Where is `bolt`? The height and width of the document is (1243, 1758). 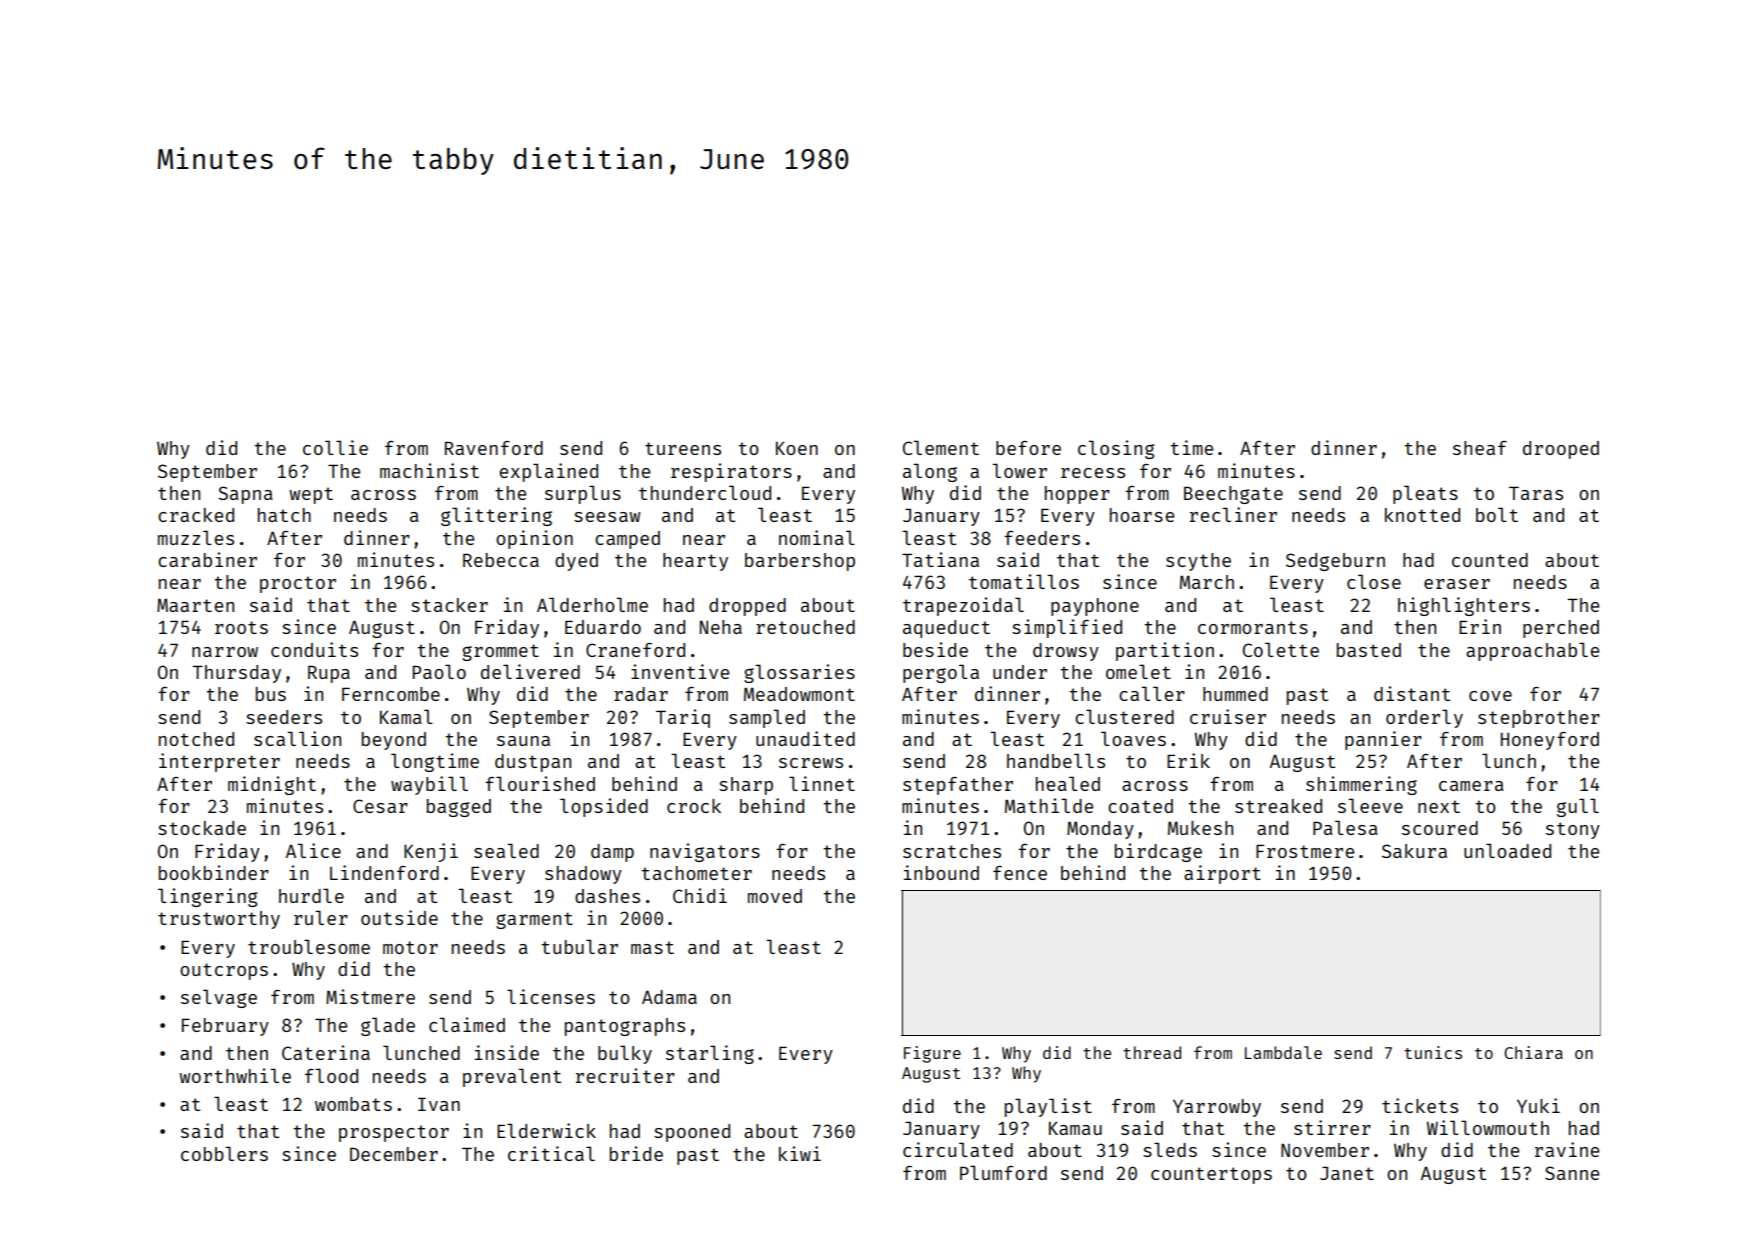 bolt is located at coordinates (1497, 514).
